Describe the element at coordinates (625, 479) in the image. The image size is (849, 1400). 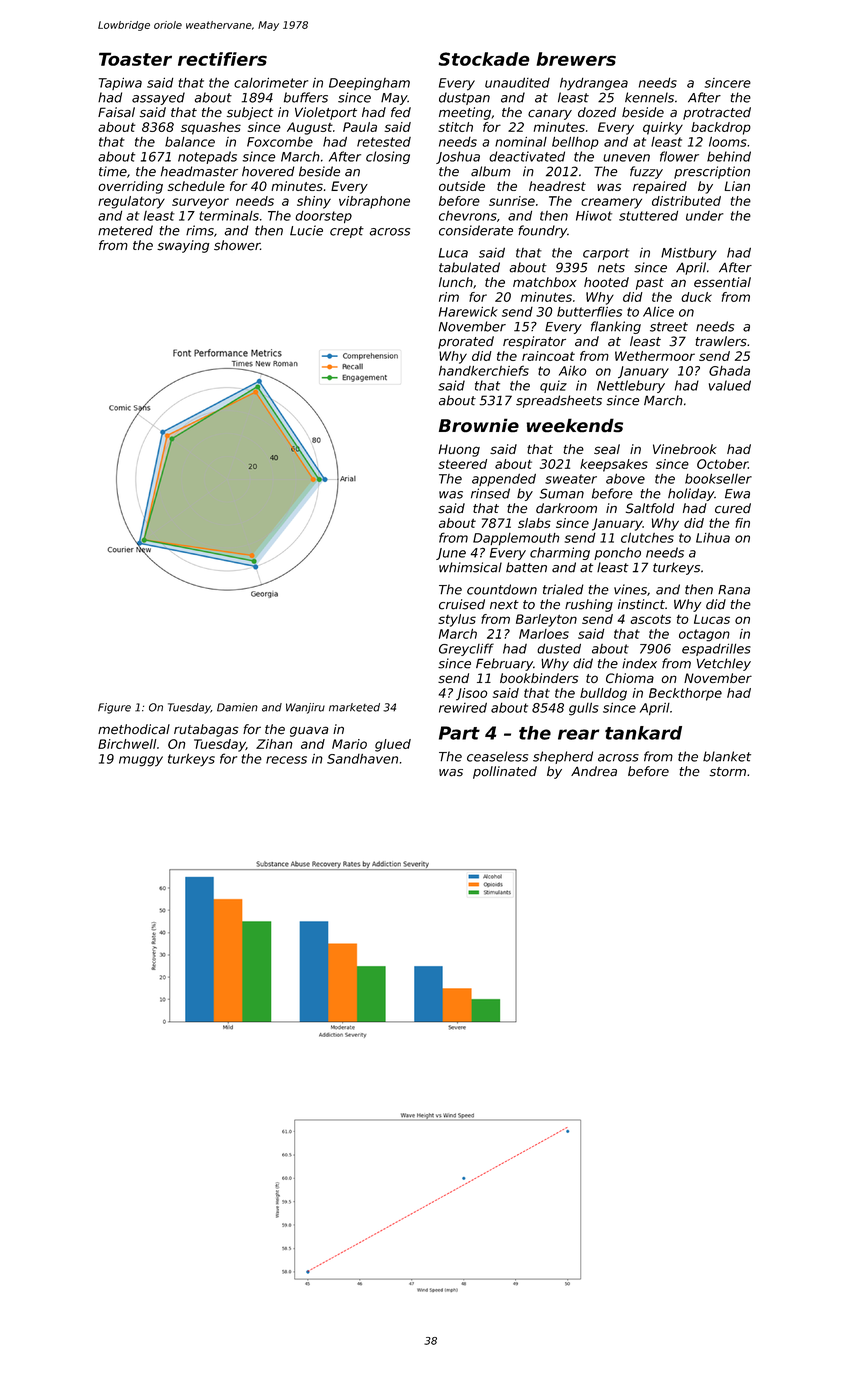
I see `above` at that location.
